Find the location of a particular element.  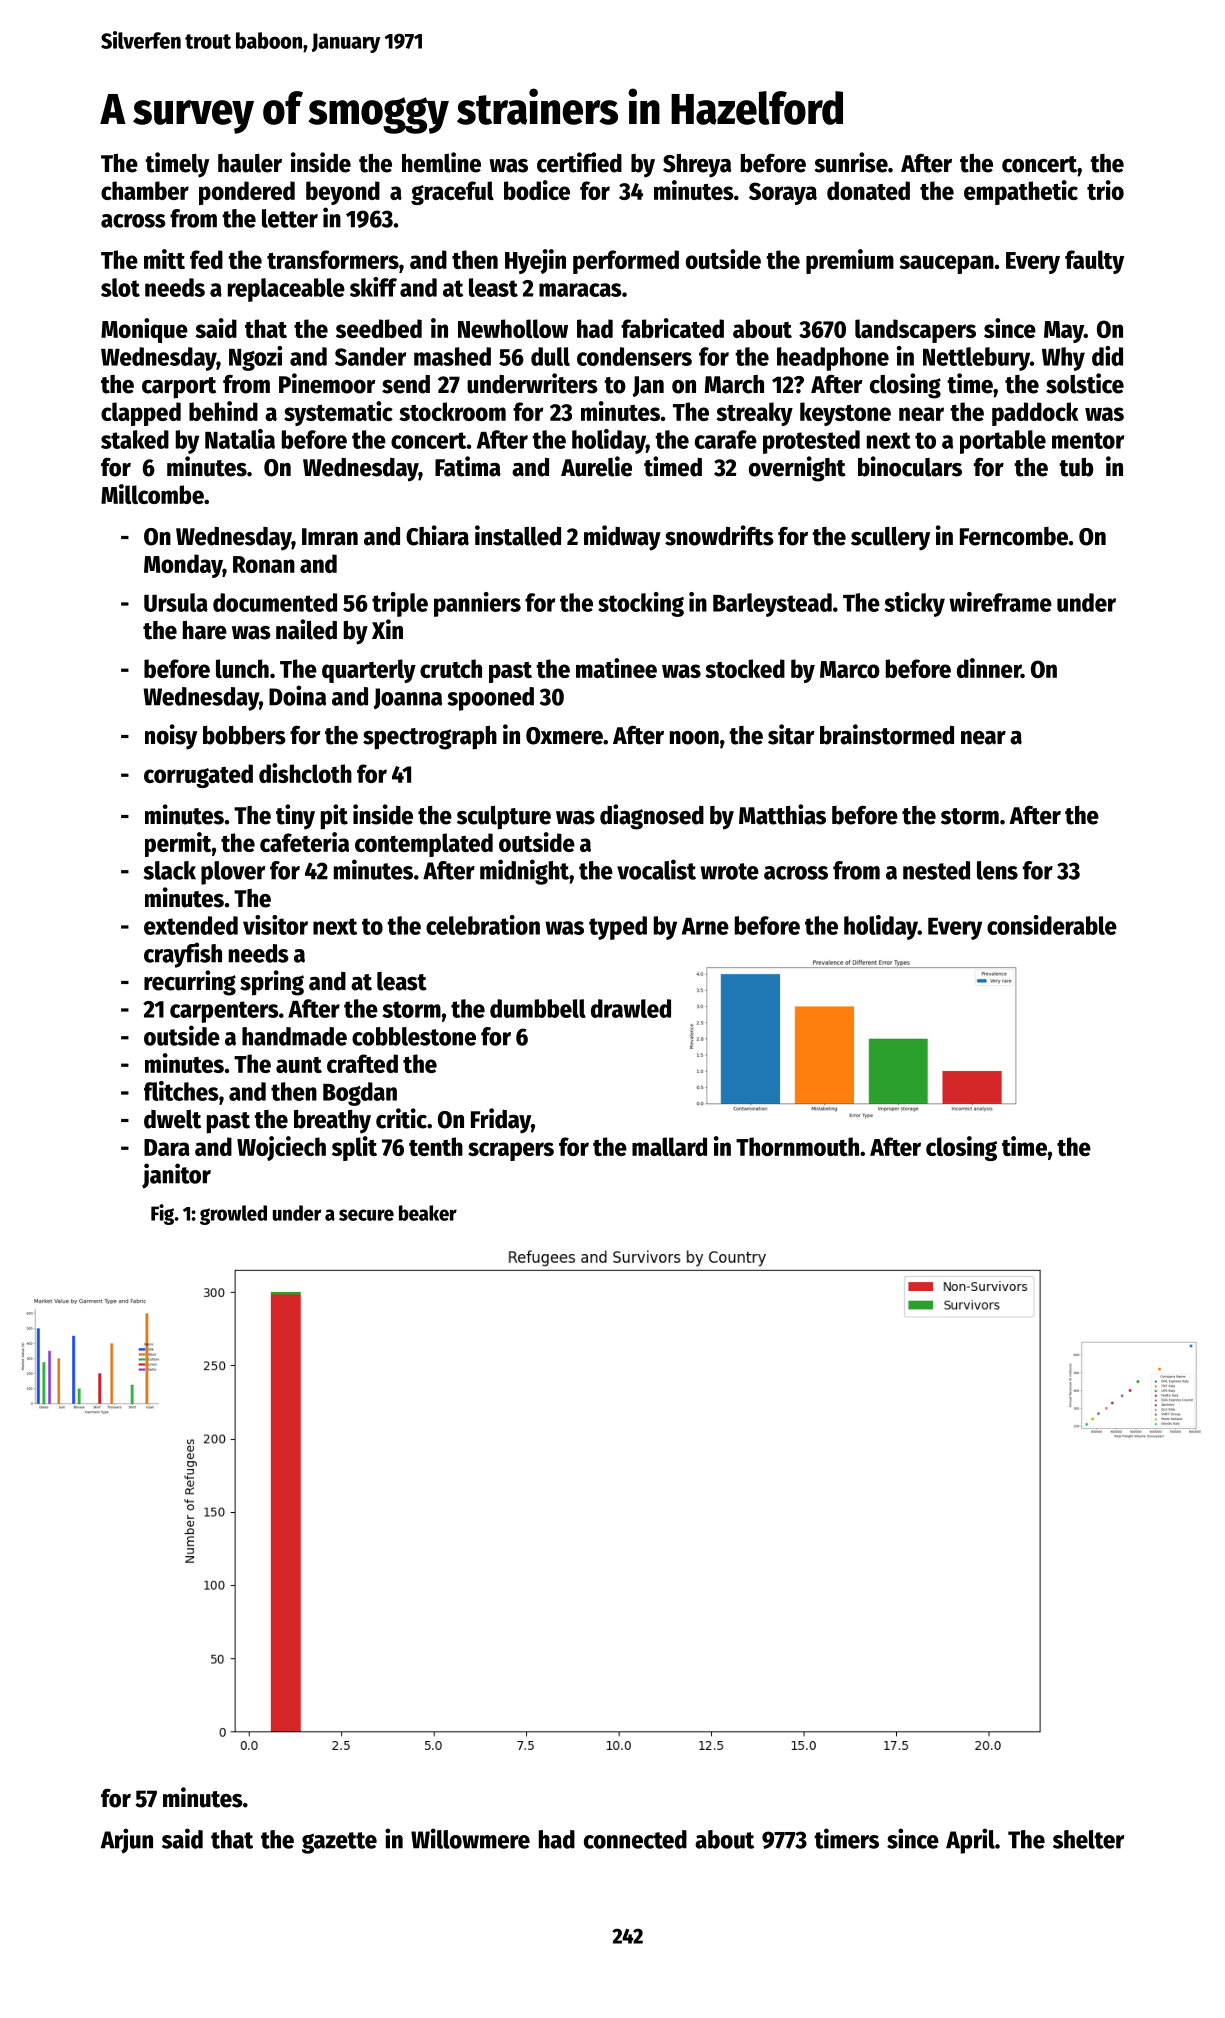

secure is located at coordinates (366, 1215).
